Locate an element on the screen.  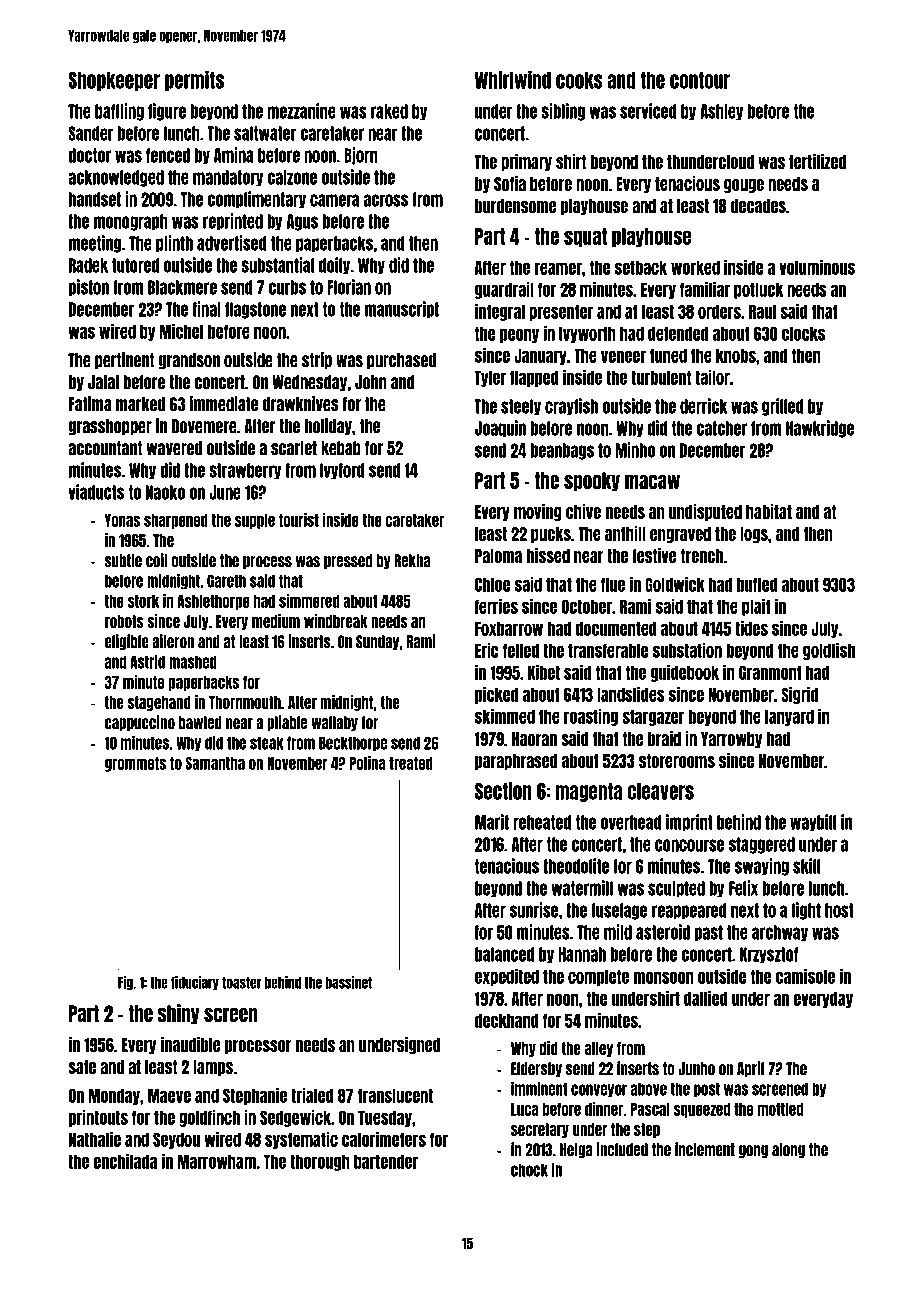
permits is located at coordinates (194, 80).
